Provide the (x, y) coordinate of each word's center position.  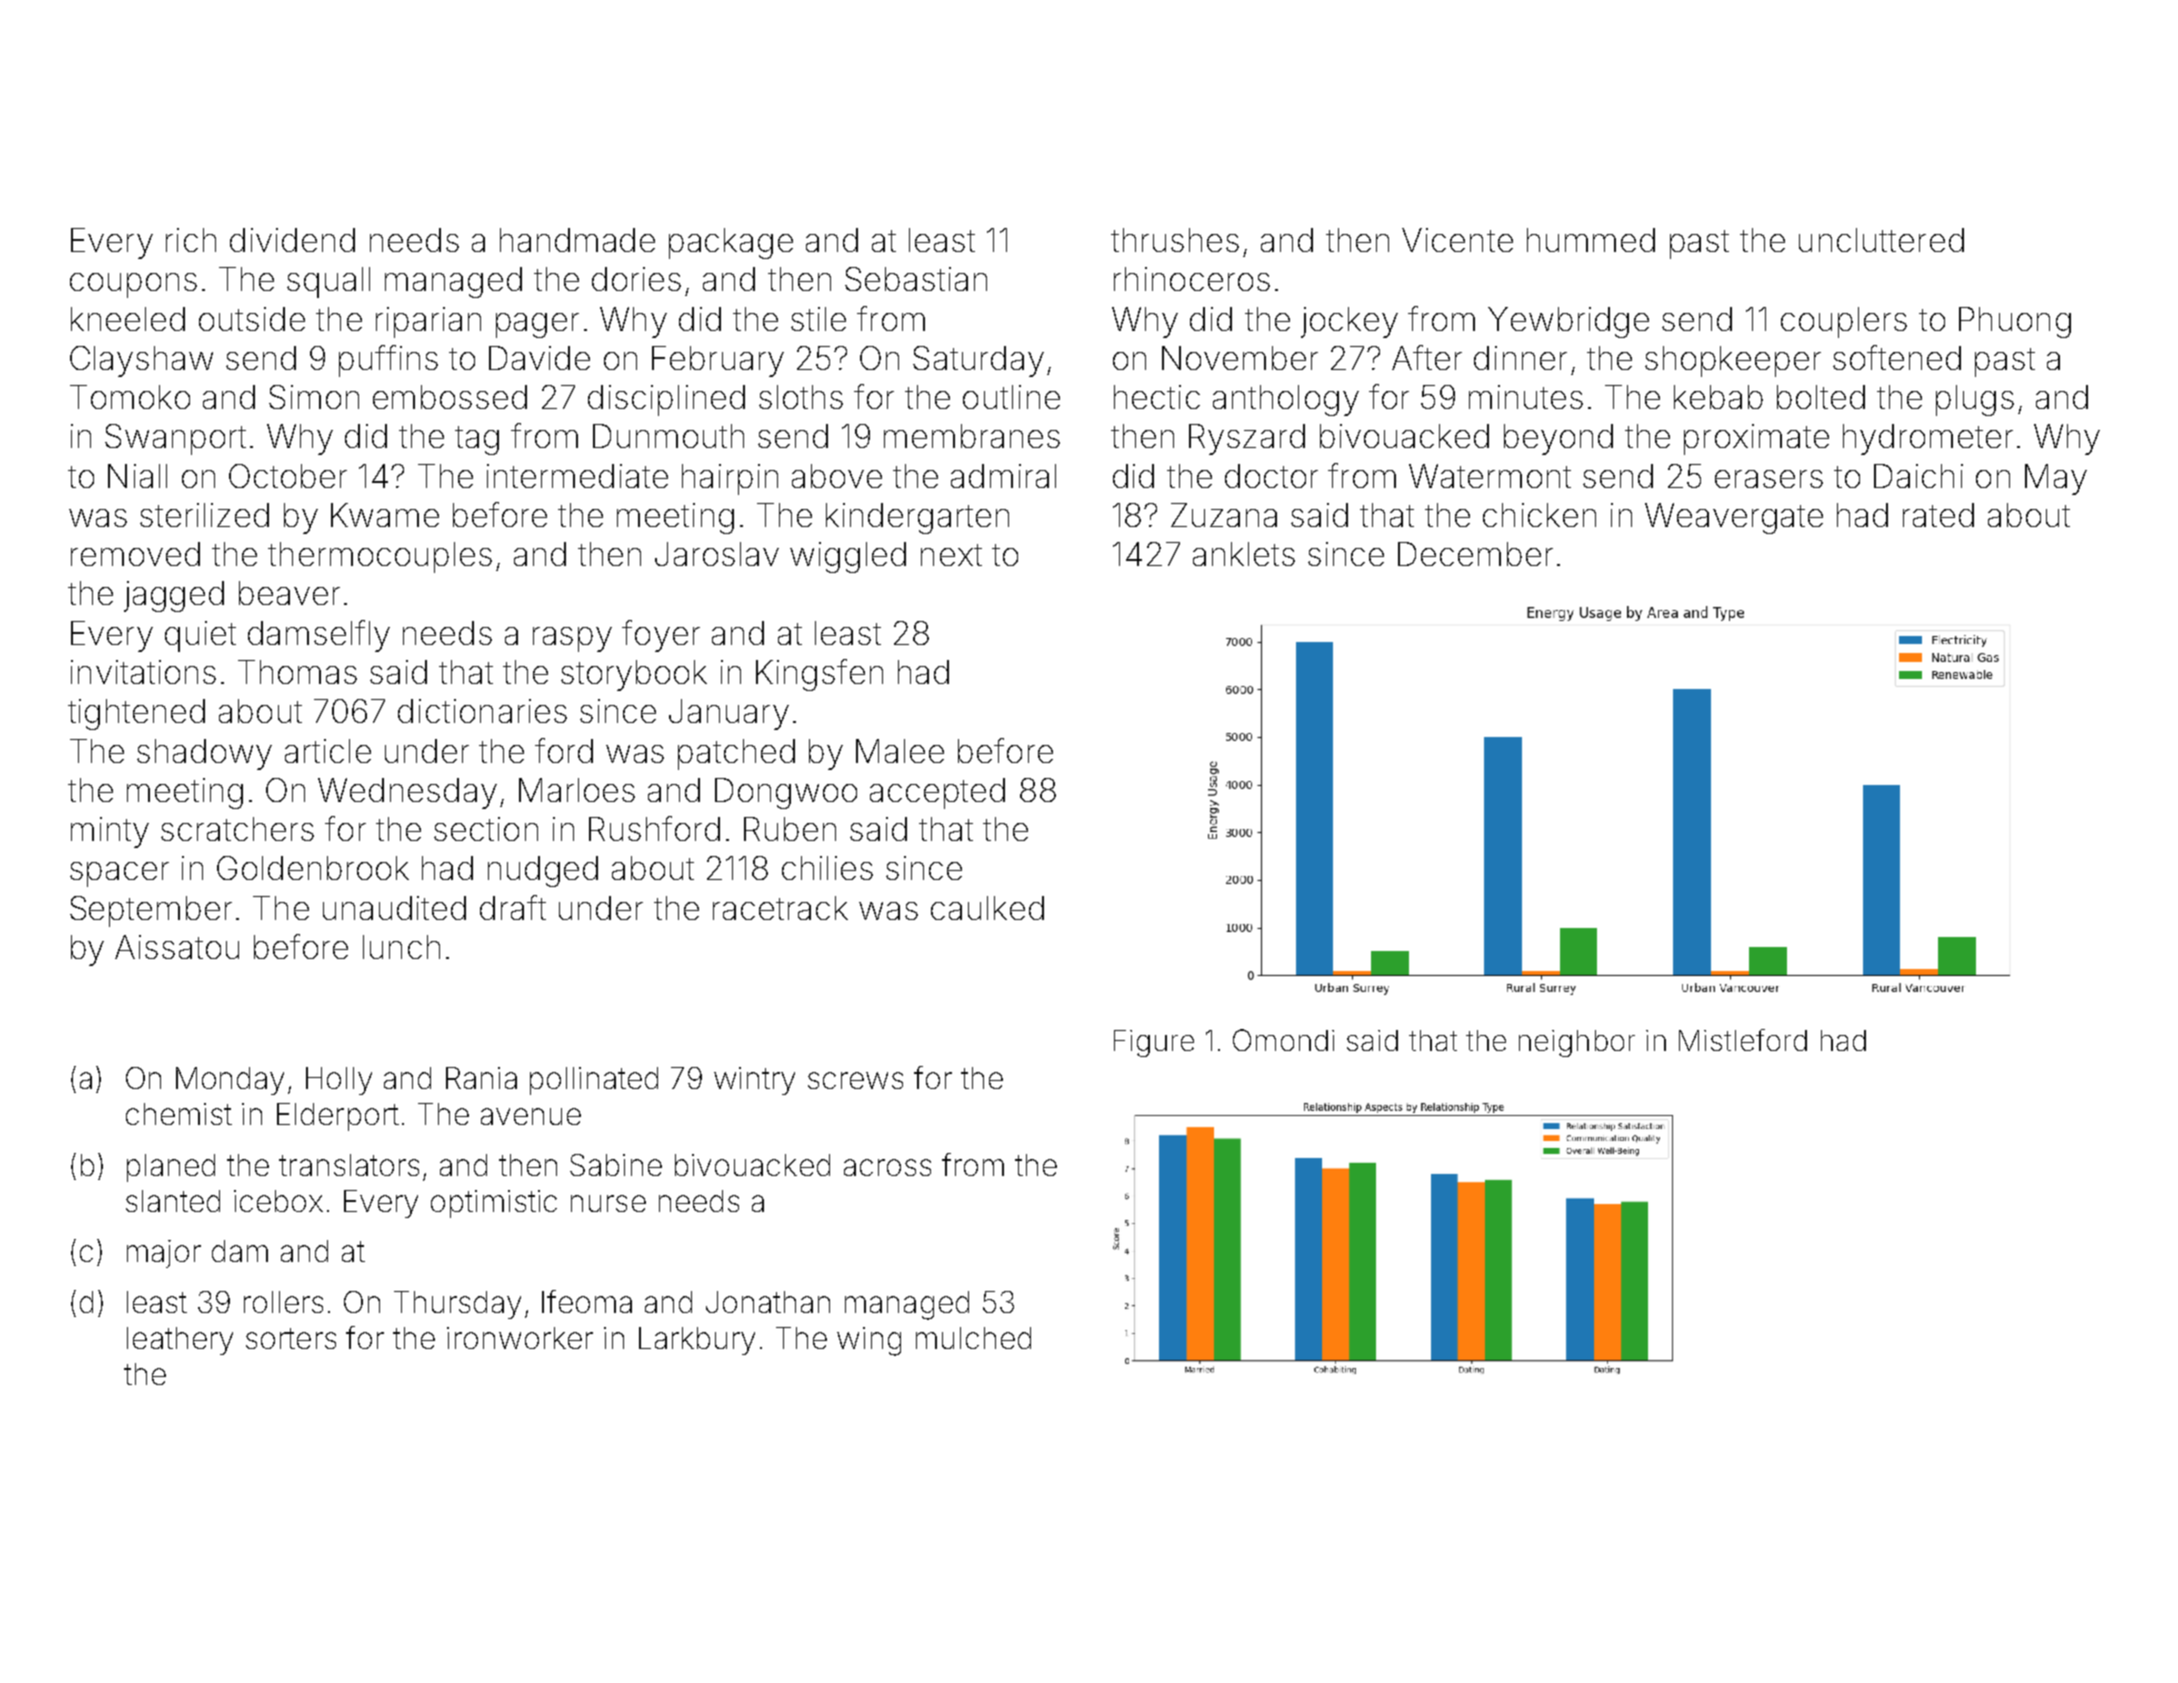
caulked (987, 908)
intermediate (577, 476)
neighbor (1577, 1043)
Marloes (577, 790)
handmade (577, 240)
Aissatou (177, 947)
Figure (1154, 1043)
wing (869, 1341)
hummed (1591, 240)
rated (1938, 515)
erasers (1769, 479)
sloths (801, 397)
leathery (180, 1341)
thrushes (1175, 240)
